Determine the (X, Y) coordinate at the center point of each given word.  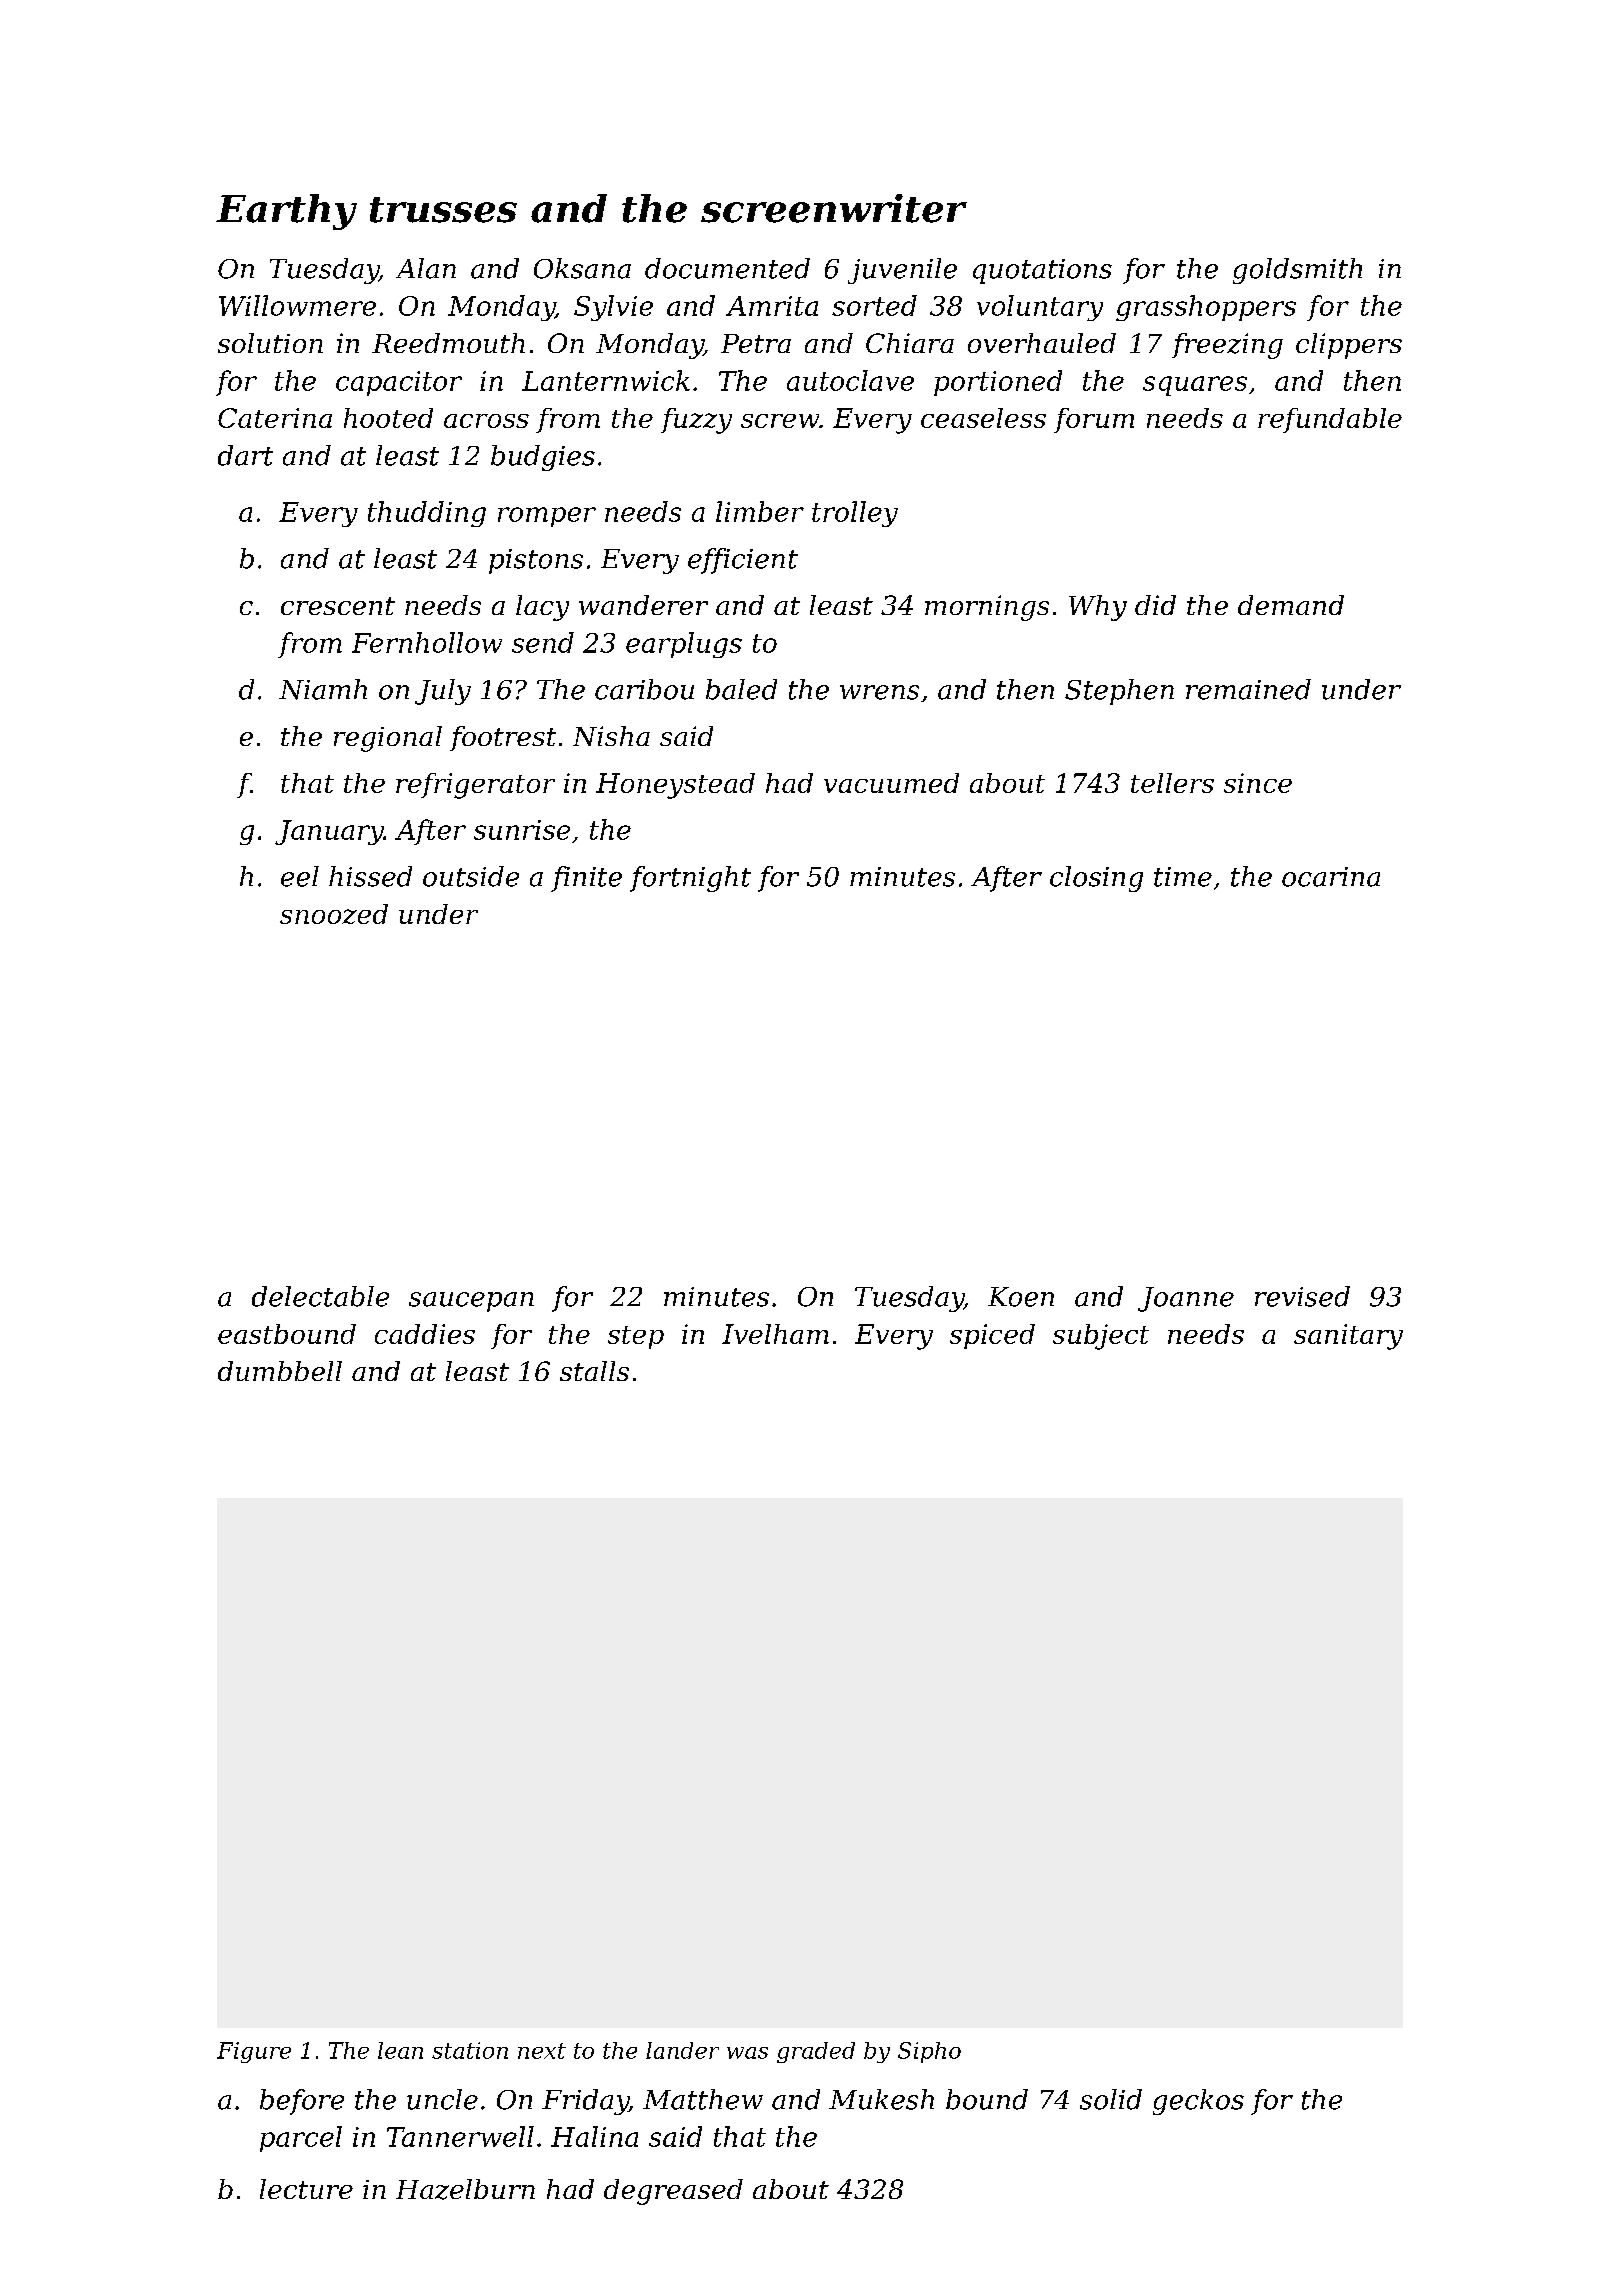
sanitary (1348, 1337)
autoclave (850, 380)
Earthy (286, 212)
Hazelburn (465, 2189)
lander (682, 2050)
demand (1291, 605)
